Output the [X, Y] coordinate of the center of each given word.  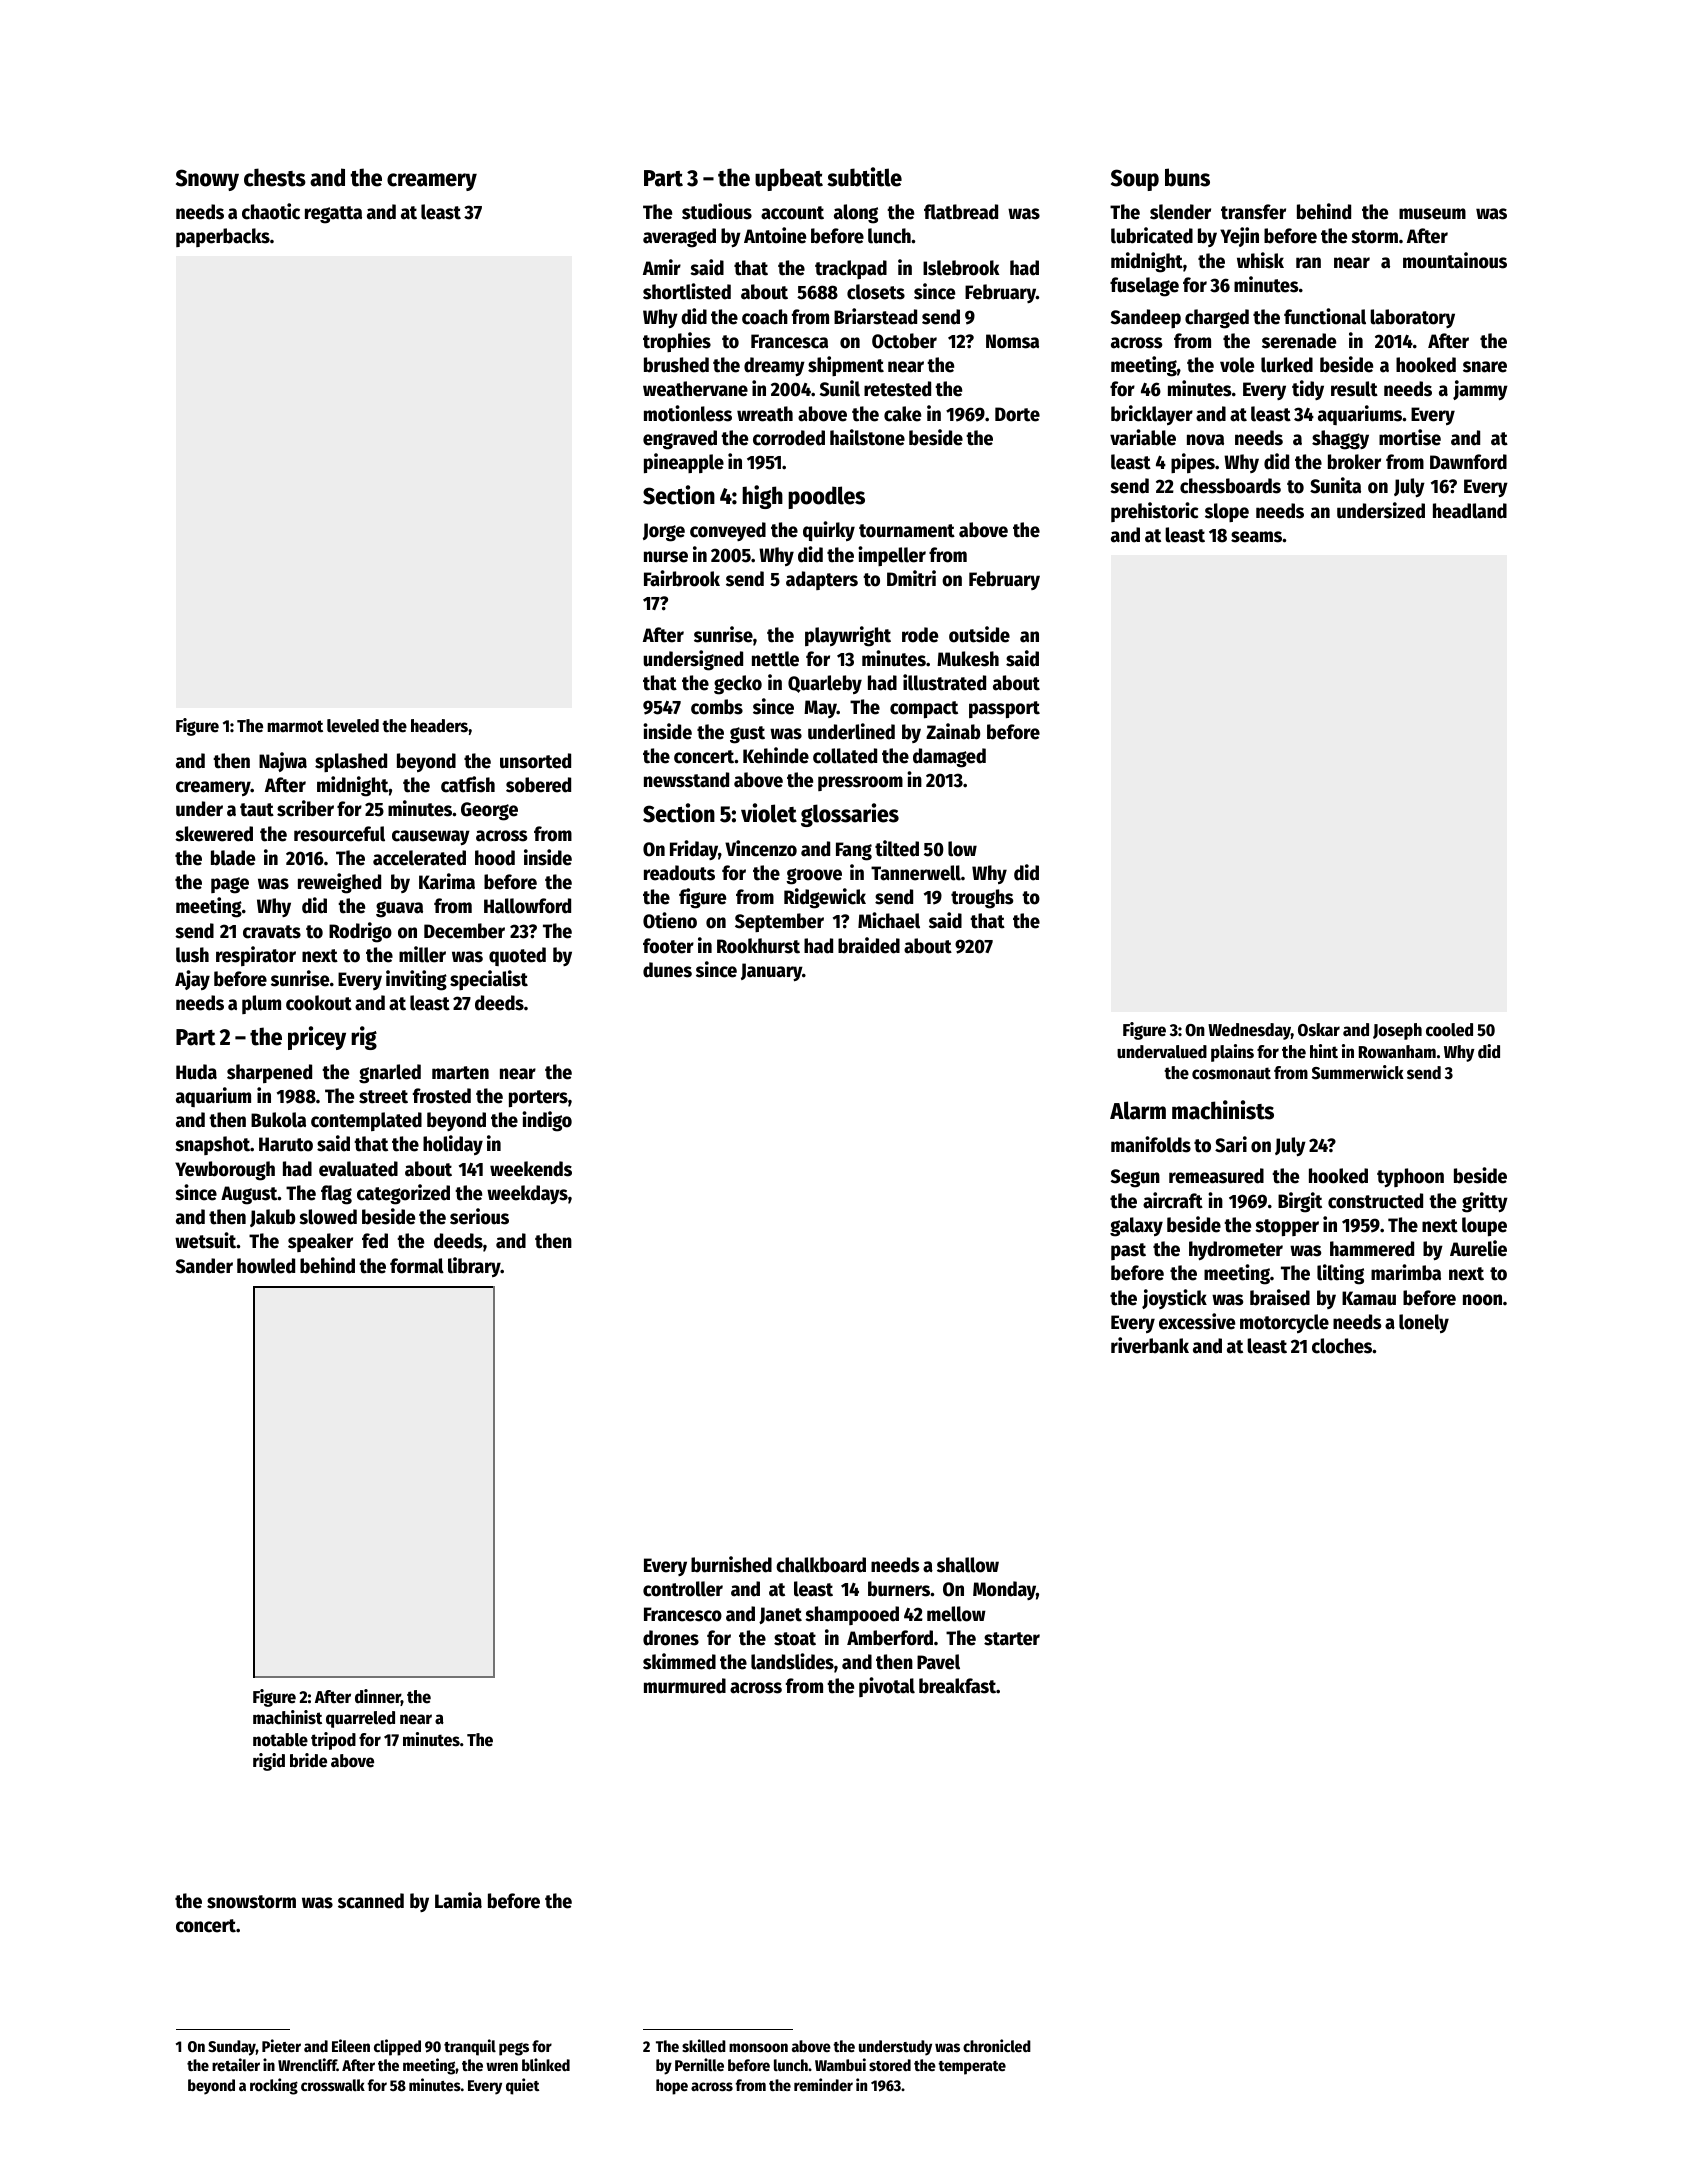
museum [1432, 214]
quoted [517, 956]
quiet [523, 2086]
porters [538, 1098]
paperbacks [223, 237]
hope [672, 2087]
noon [1482, 1300]
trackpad [851, 269]
